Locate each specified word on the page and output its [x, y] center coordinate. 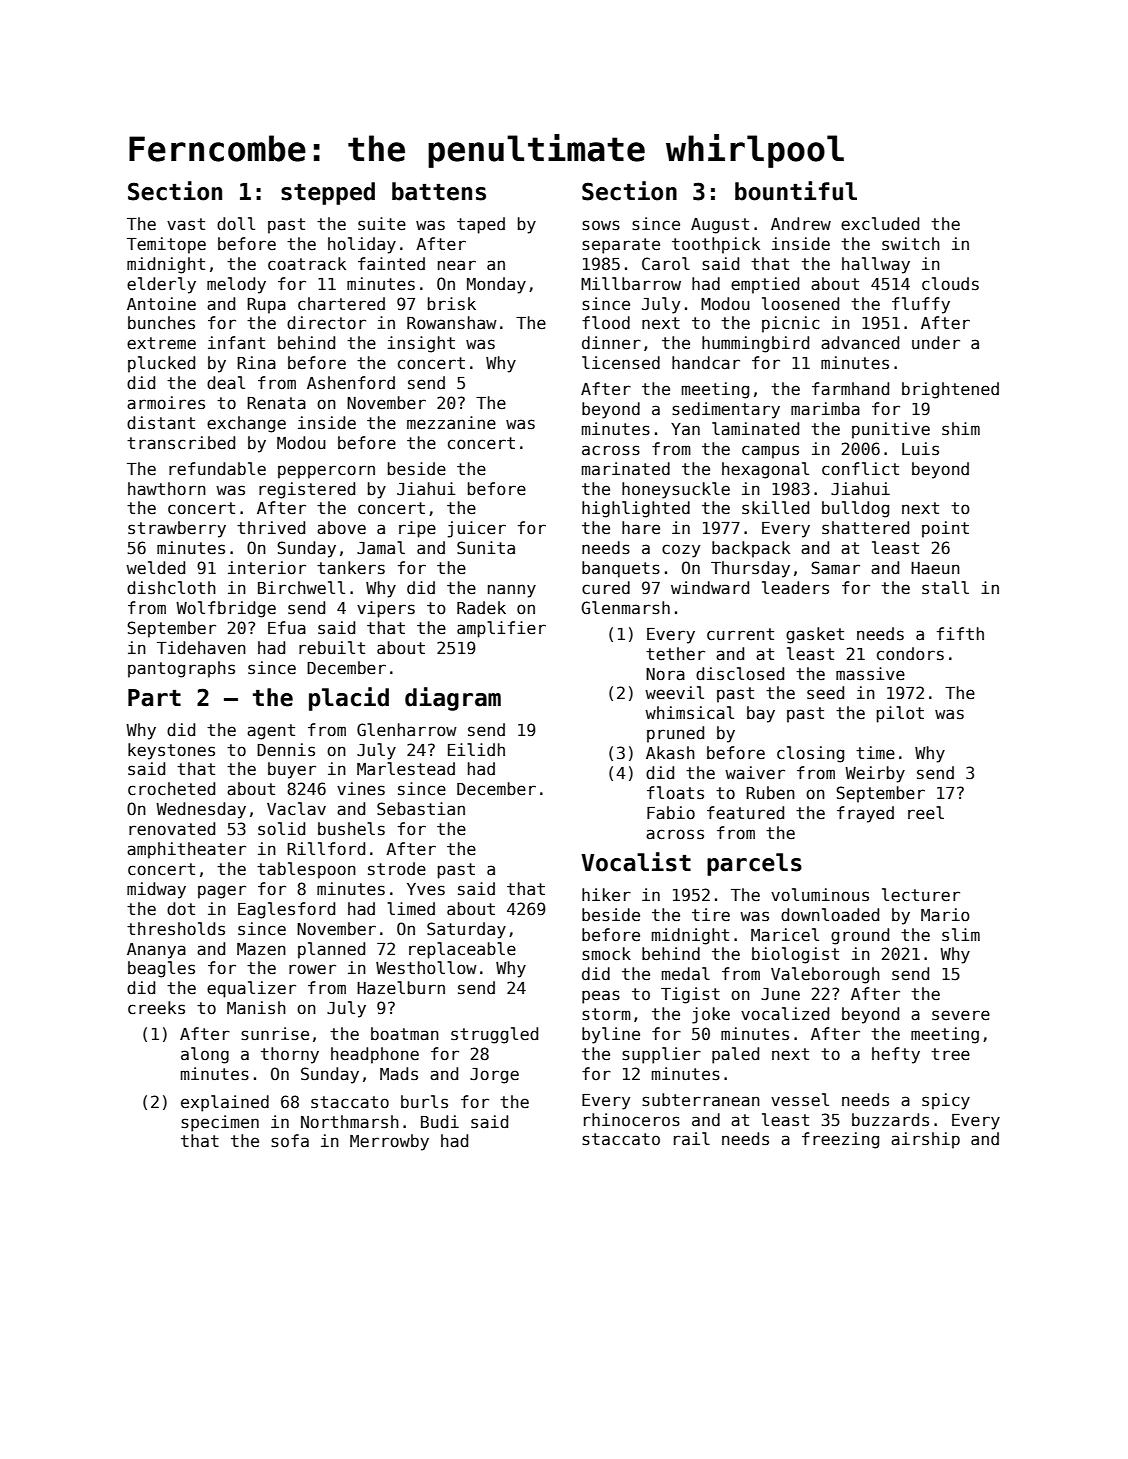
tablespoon [306, 870]
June [780, 994]
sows [601, 225]
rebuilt [332, 647]
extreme [161, 343]
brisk [452, 304]
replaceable [462, 950]
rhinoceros [632, 1120]
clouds [950, 284]
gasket [815, 635]
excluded [880, 224]
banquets [621, 569]
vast [186, 224]
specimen [220, 1123]
